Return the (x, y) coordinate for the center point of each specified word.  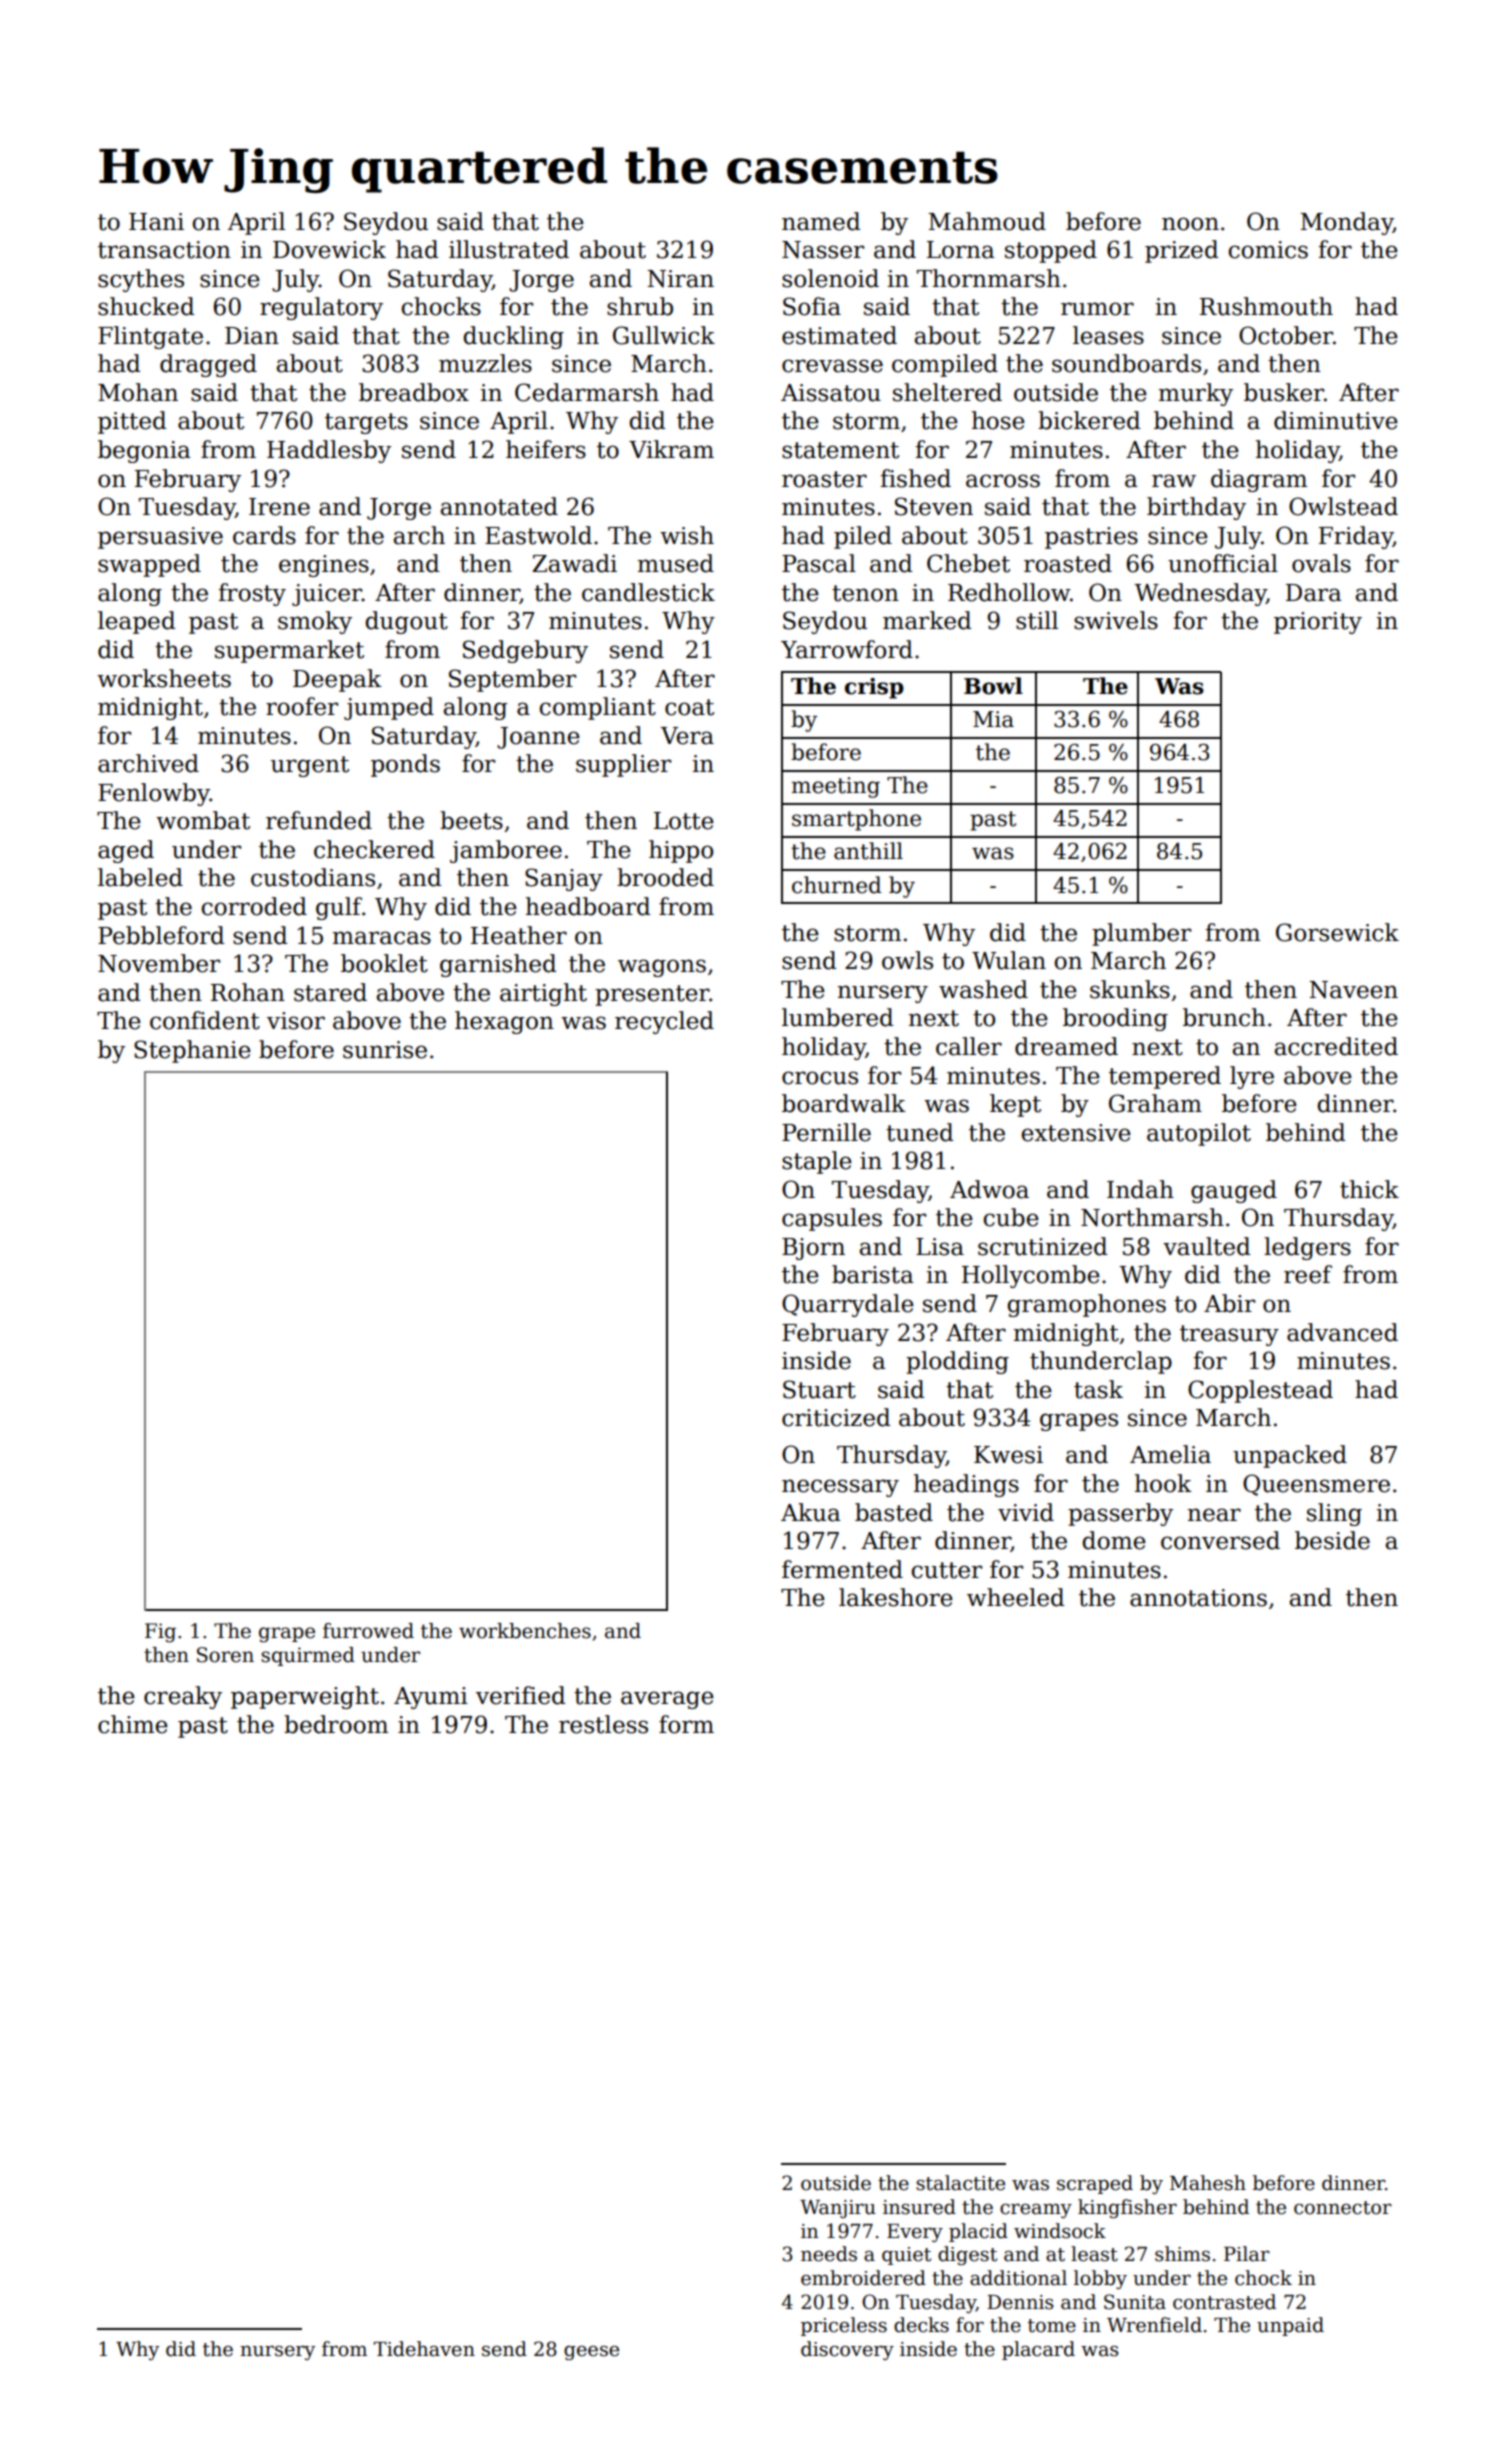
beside (1332, 1540)
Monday (1346, 223)
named (821, 221)
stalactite (960, 2183)
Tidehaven (424, 2349)
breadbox (414, 392)
